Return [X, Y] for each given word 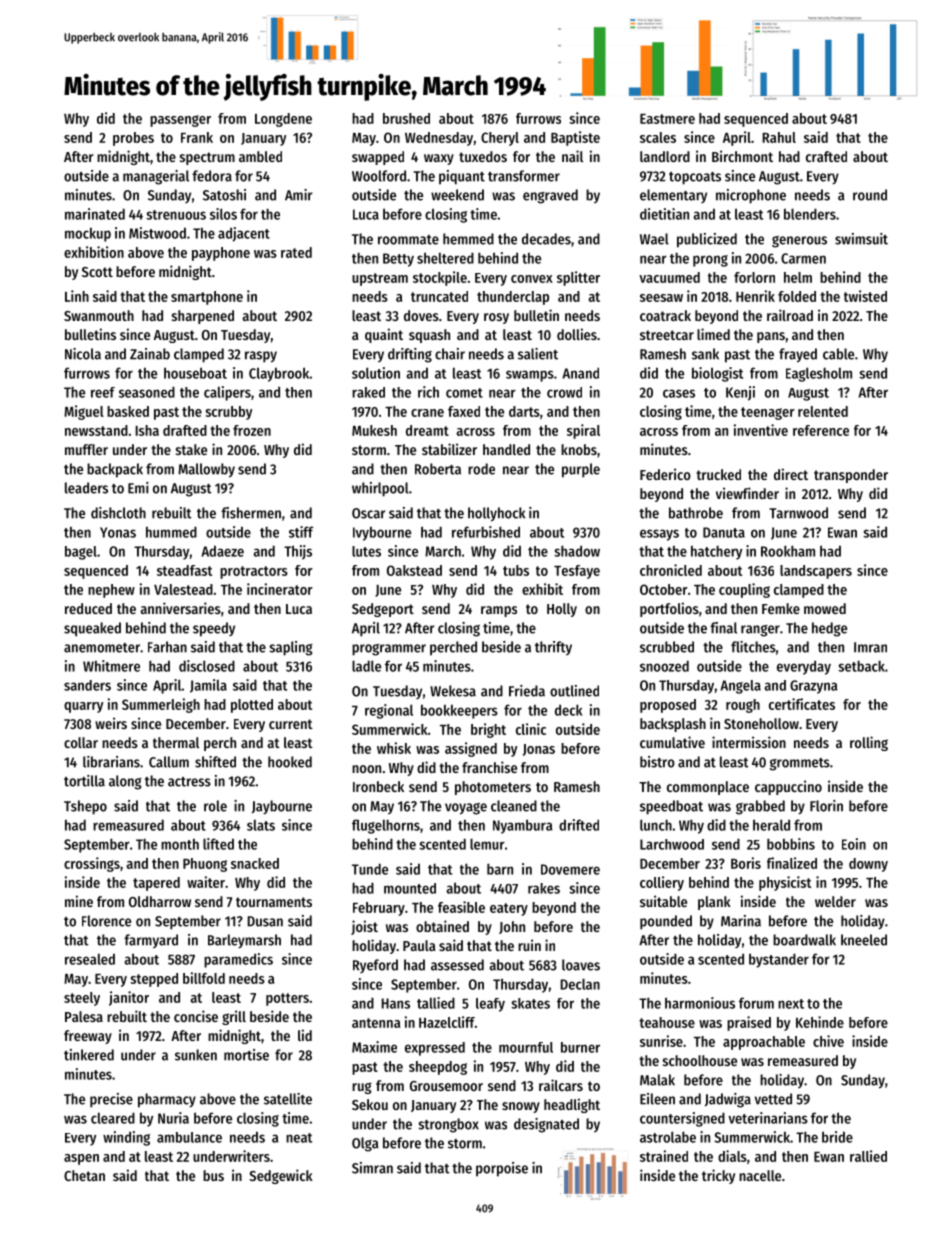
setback [861, 666]
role [215, 806]
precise [111, 1100]
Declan [580, 984]
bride [837, 1137]
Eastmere [667, 119]
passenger [180, 121]
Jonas [539, 750]
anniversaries [181, 608]
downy [868, 865]
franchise [489, 767]
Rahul [779, 137]
